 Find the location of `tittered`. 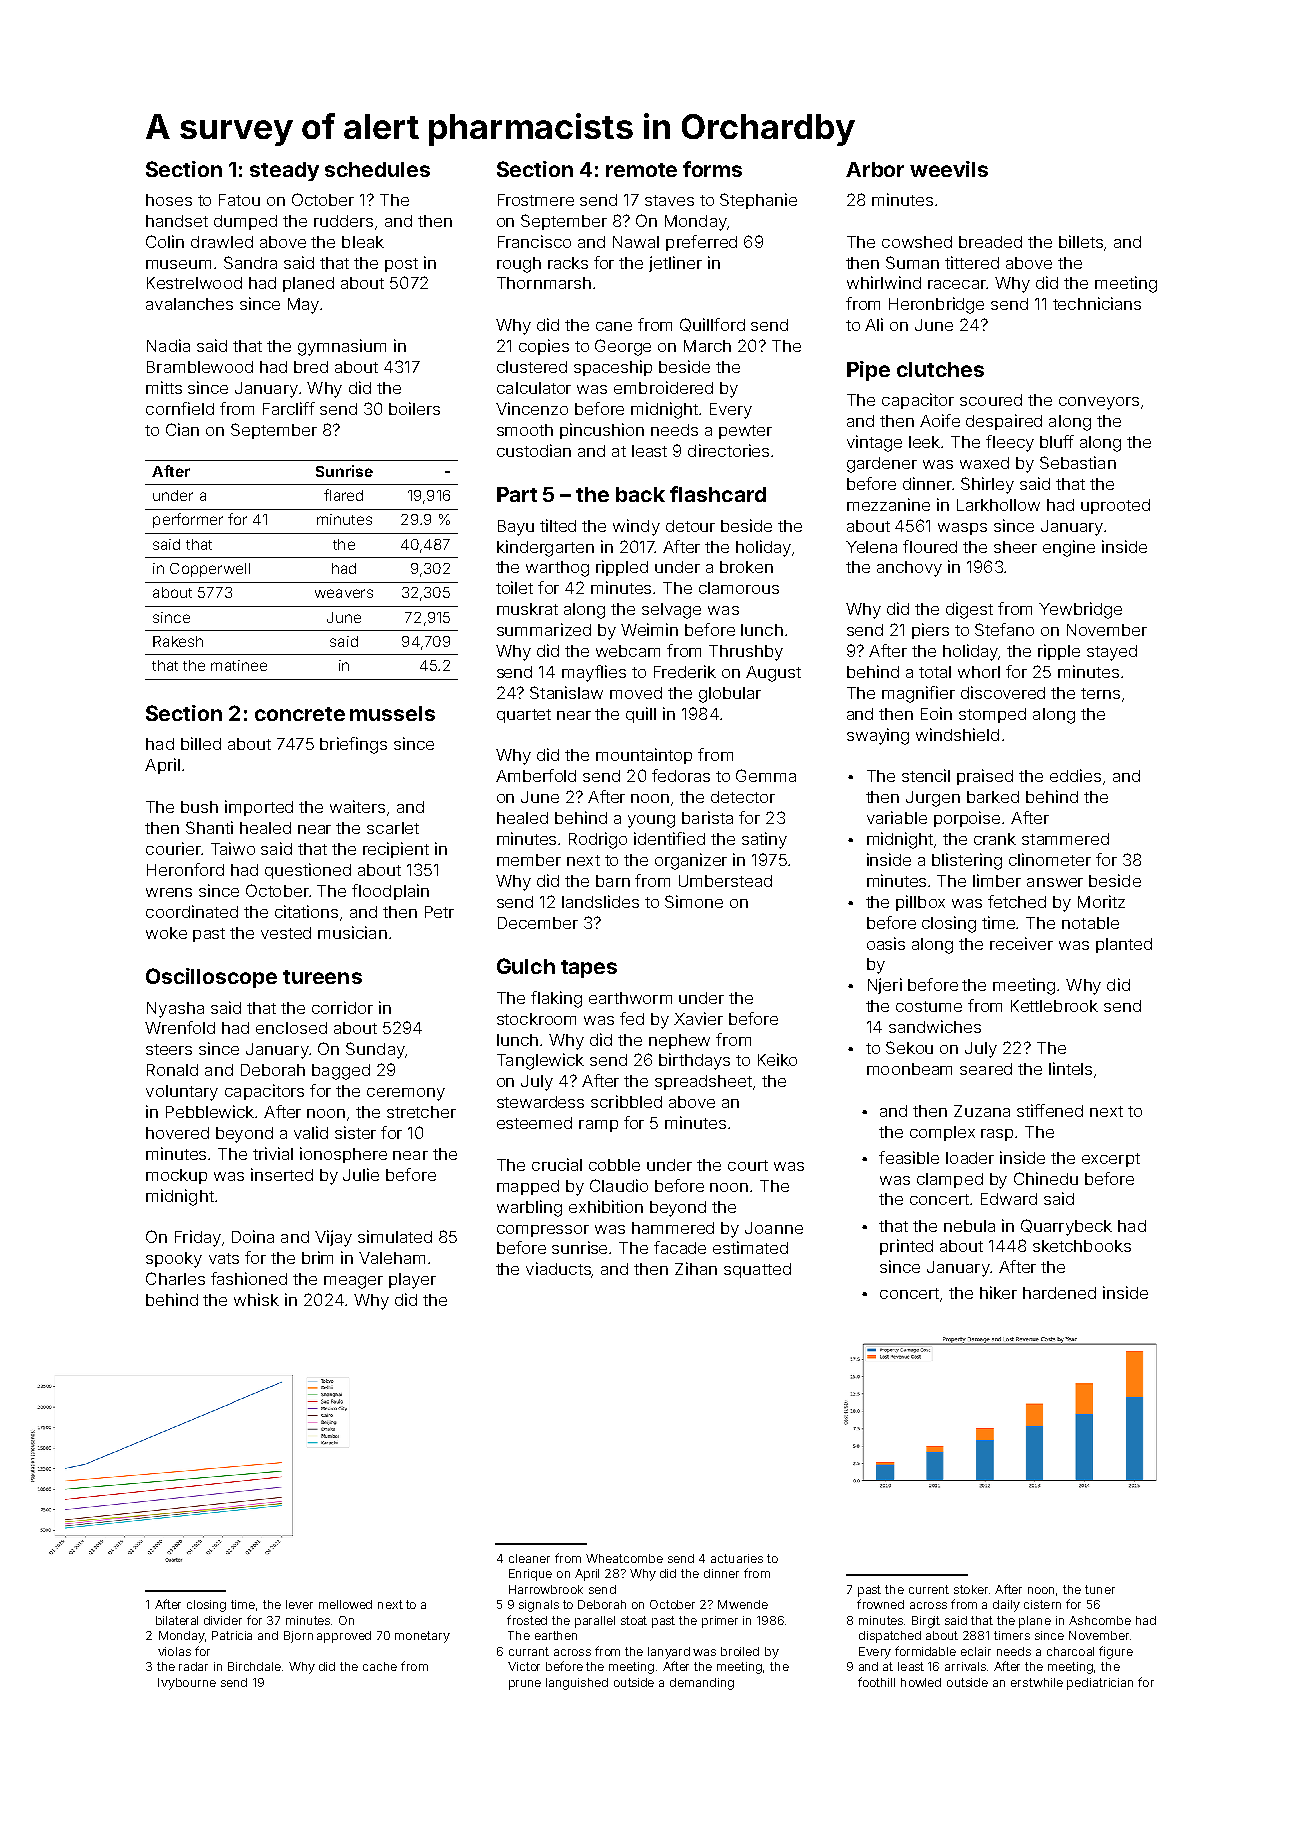

tittered is located at coordinates (972, 262).
